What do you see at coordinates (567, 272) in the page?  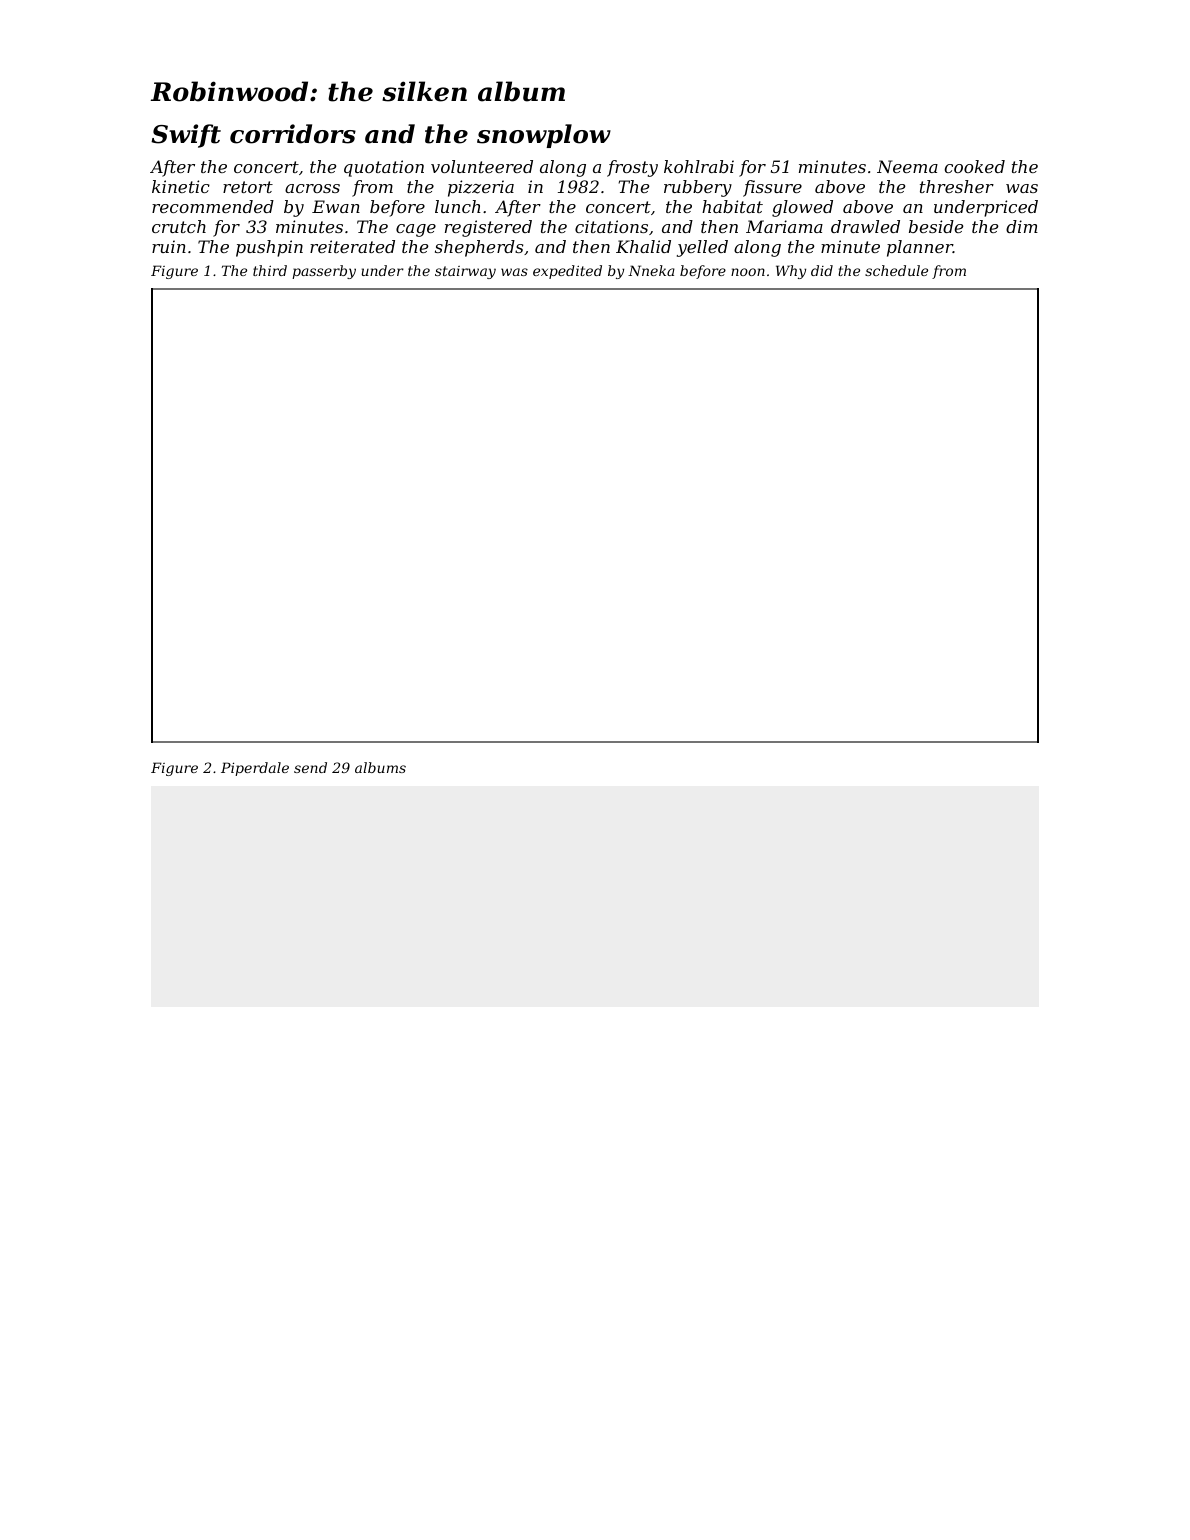 I see `expedited` at bounding box center [567, 272].
